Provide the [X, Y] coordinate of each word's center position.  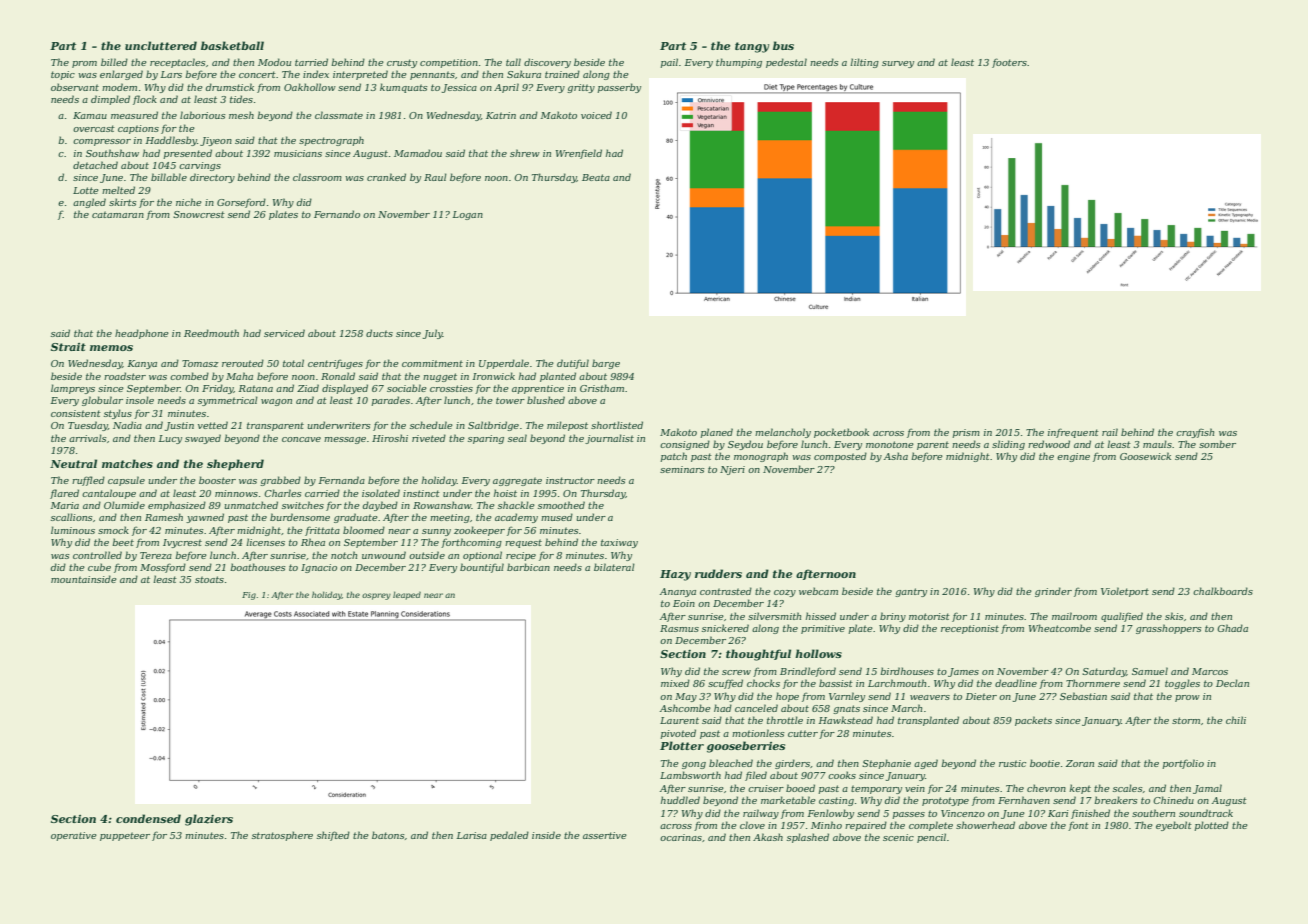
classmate [339, 115]
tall [513, 62]
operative [74, 836]
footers [1009, 63]
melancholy [783, 433]
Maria [64, 505]
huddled [680, 800]
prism [966, 433]
